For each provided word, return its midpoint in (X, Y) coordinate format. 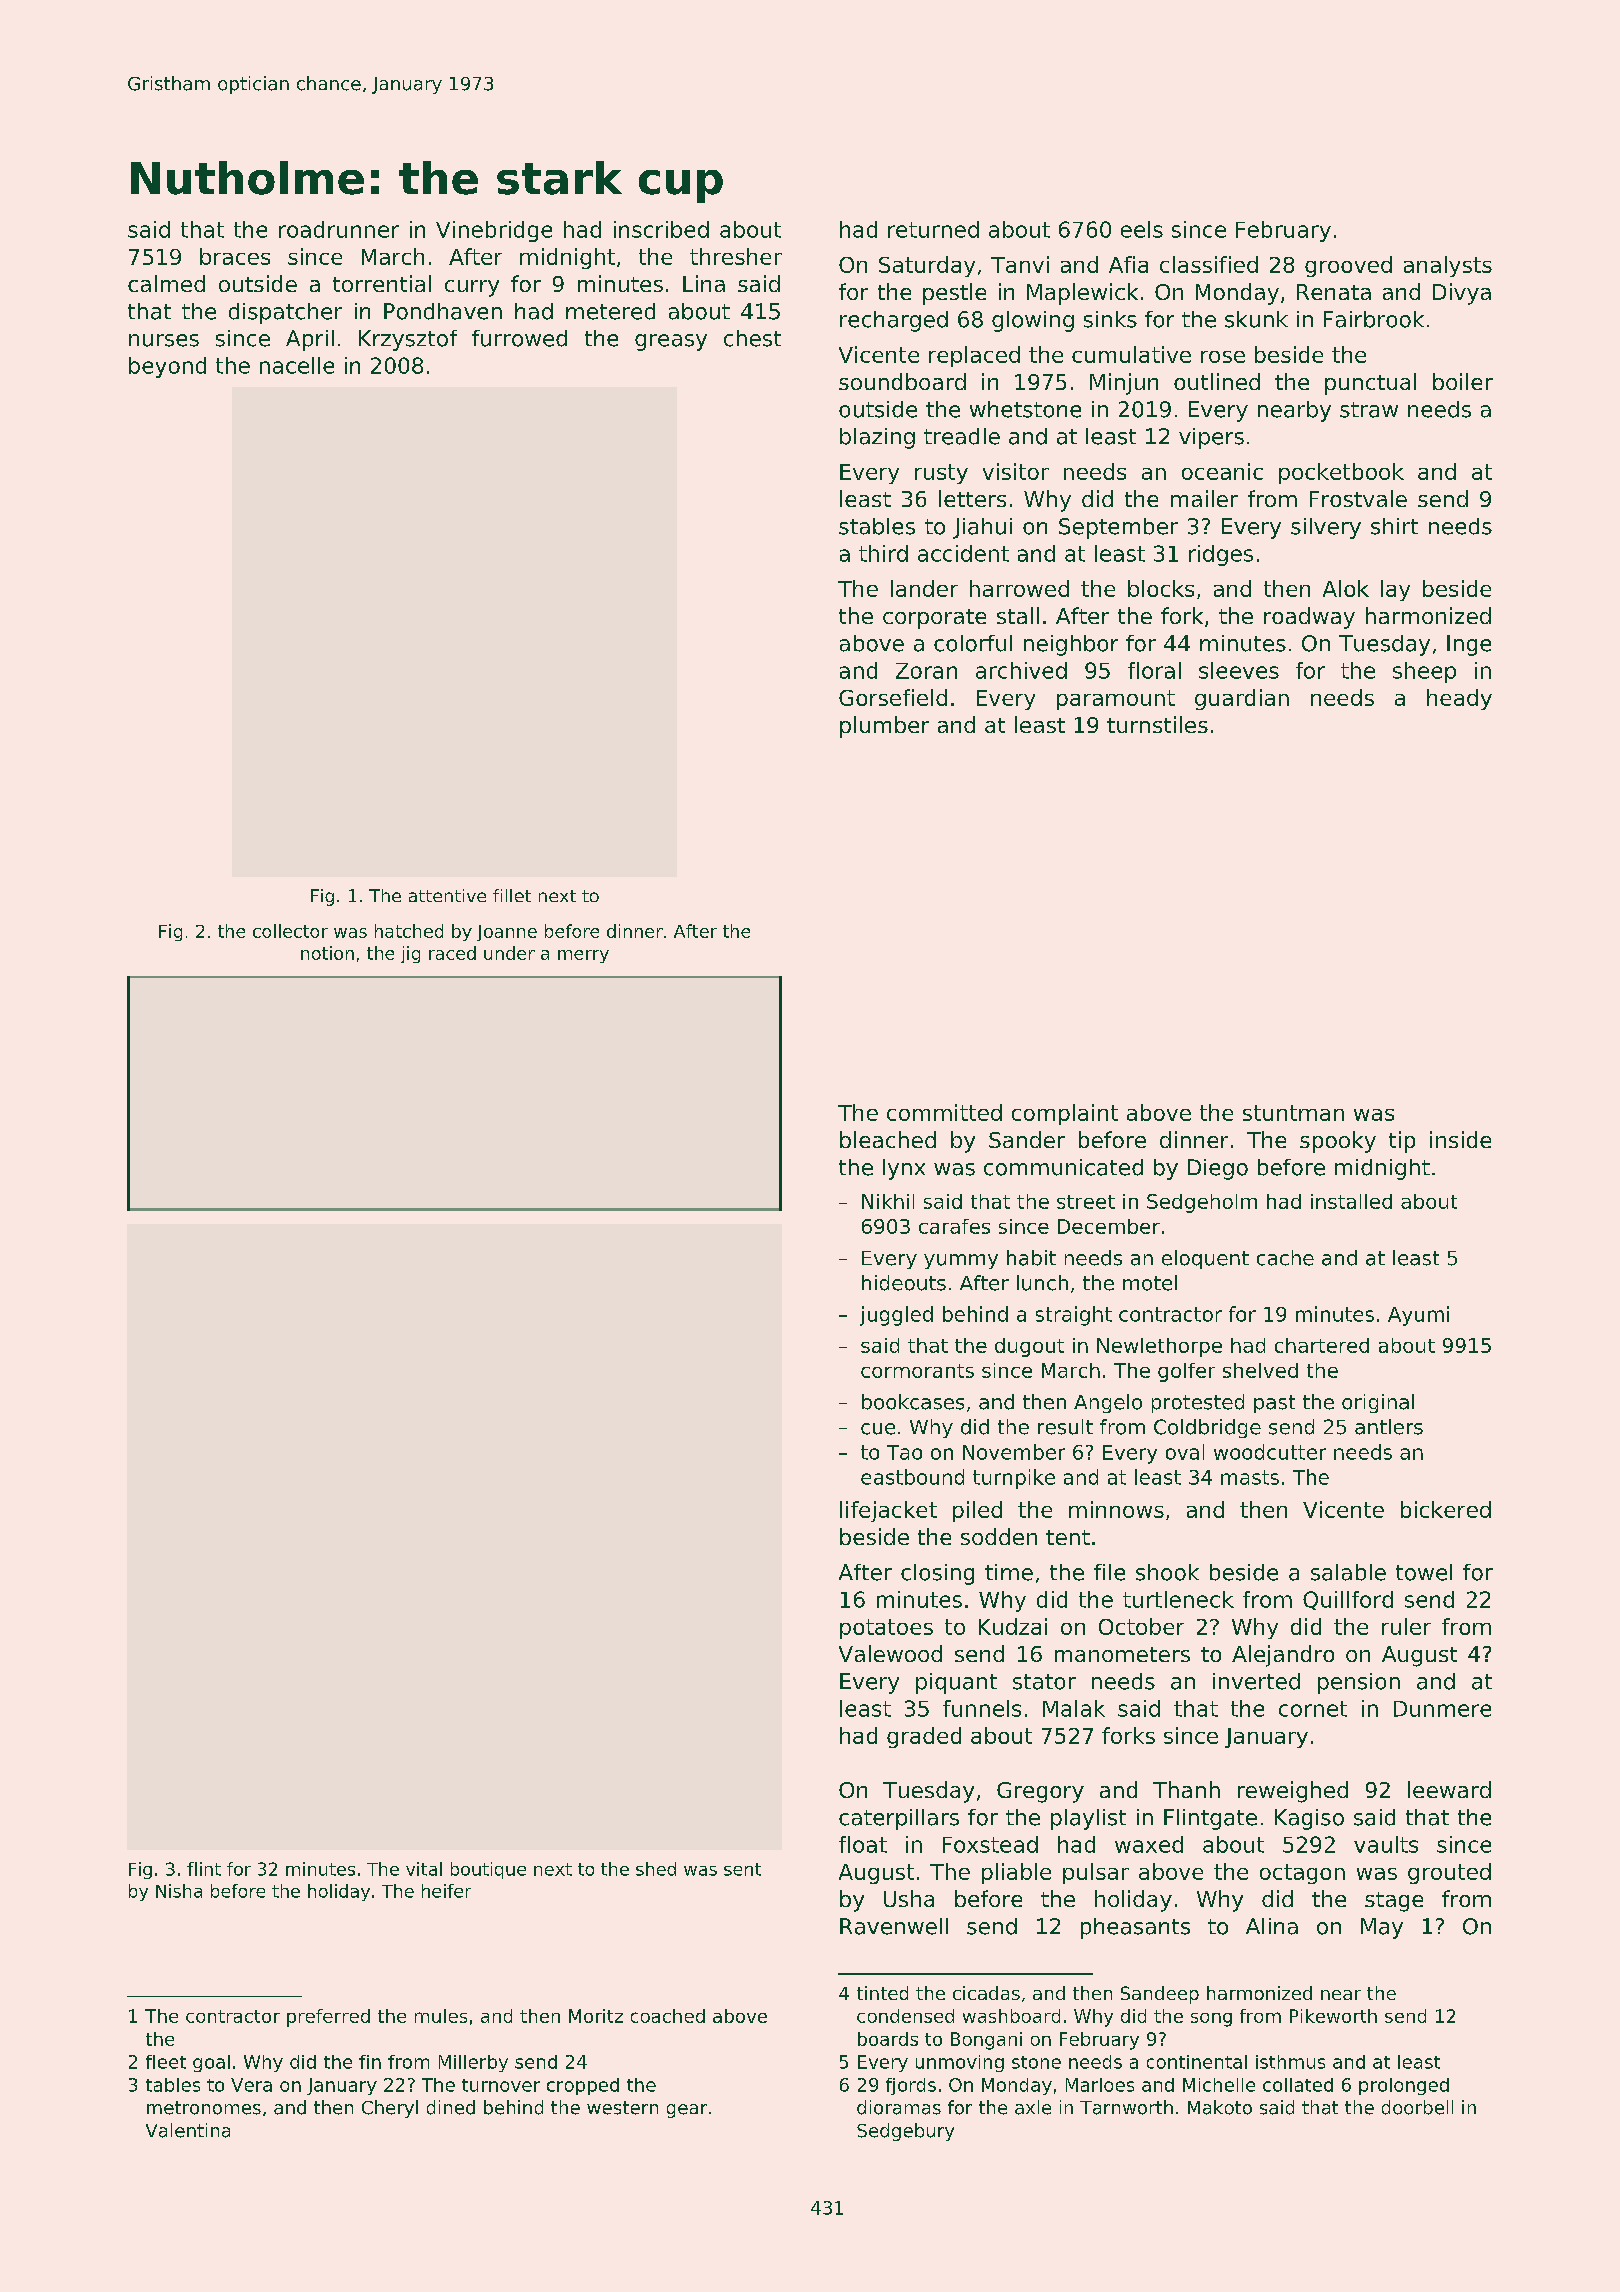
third (883, 553)
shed (656, 1869)
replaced (974, 356)
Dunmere (1442, 1709)
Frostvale (1358, 498)
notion (327, 953)
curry (472, 288)
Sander (1027, 1139)
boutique (488, 1870)
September (1118, 528)
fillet (512, 895)
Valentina (188, 2130)
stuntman (1293, 1113)
